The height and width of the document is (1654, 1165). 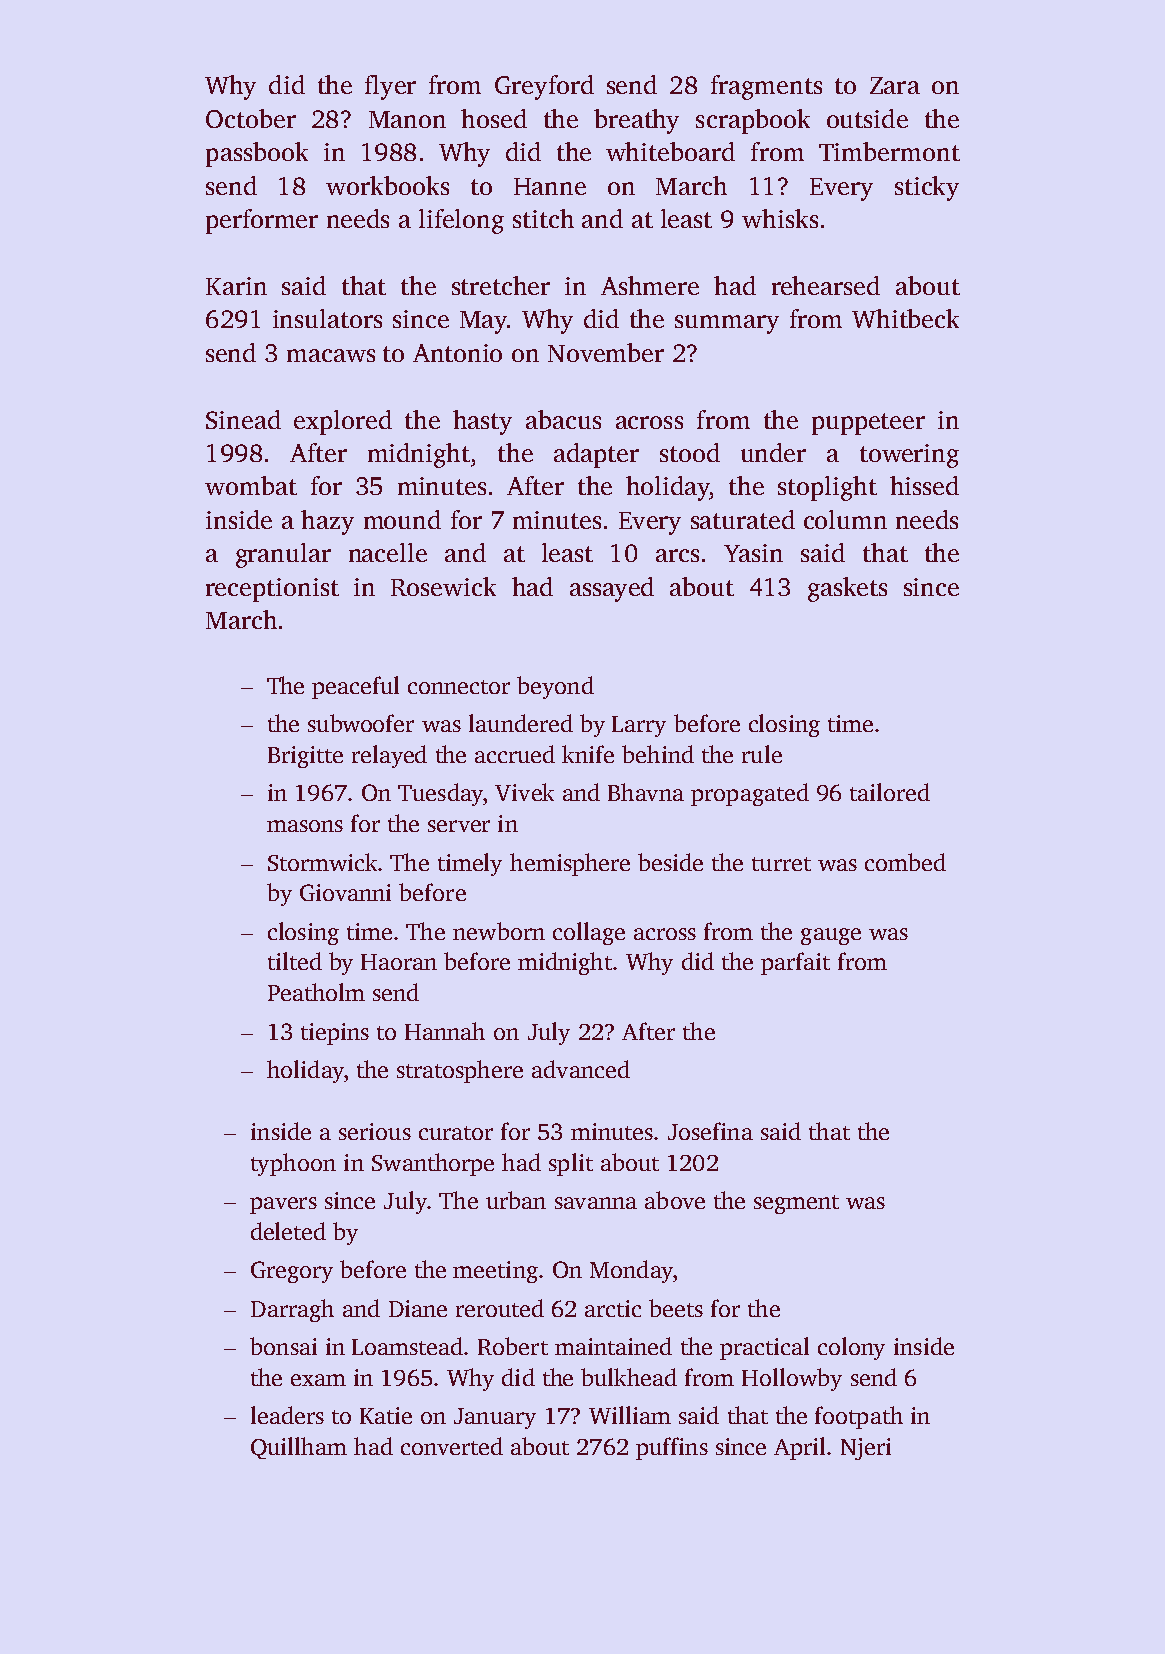 What do you see at coordinates (251, 118) in the document?
I see `October` at bounding box center [251, 118].
